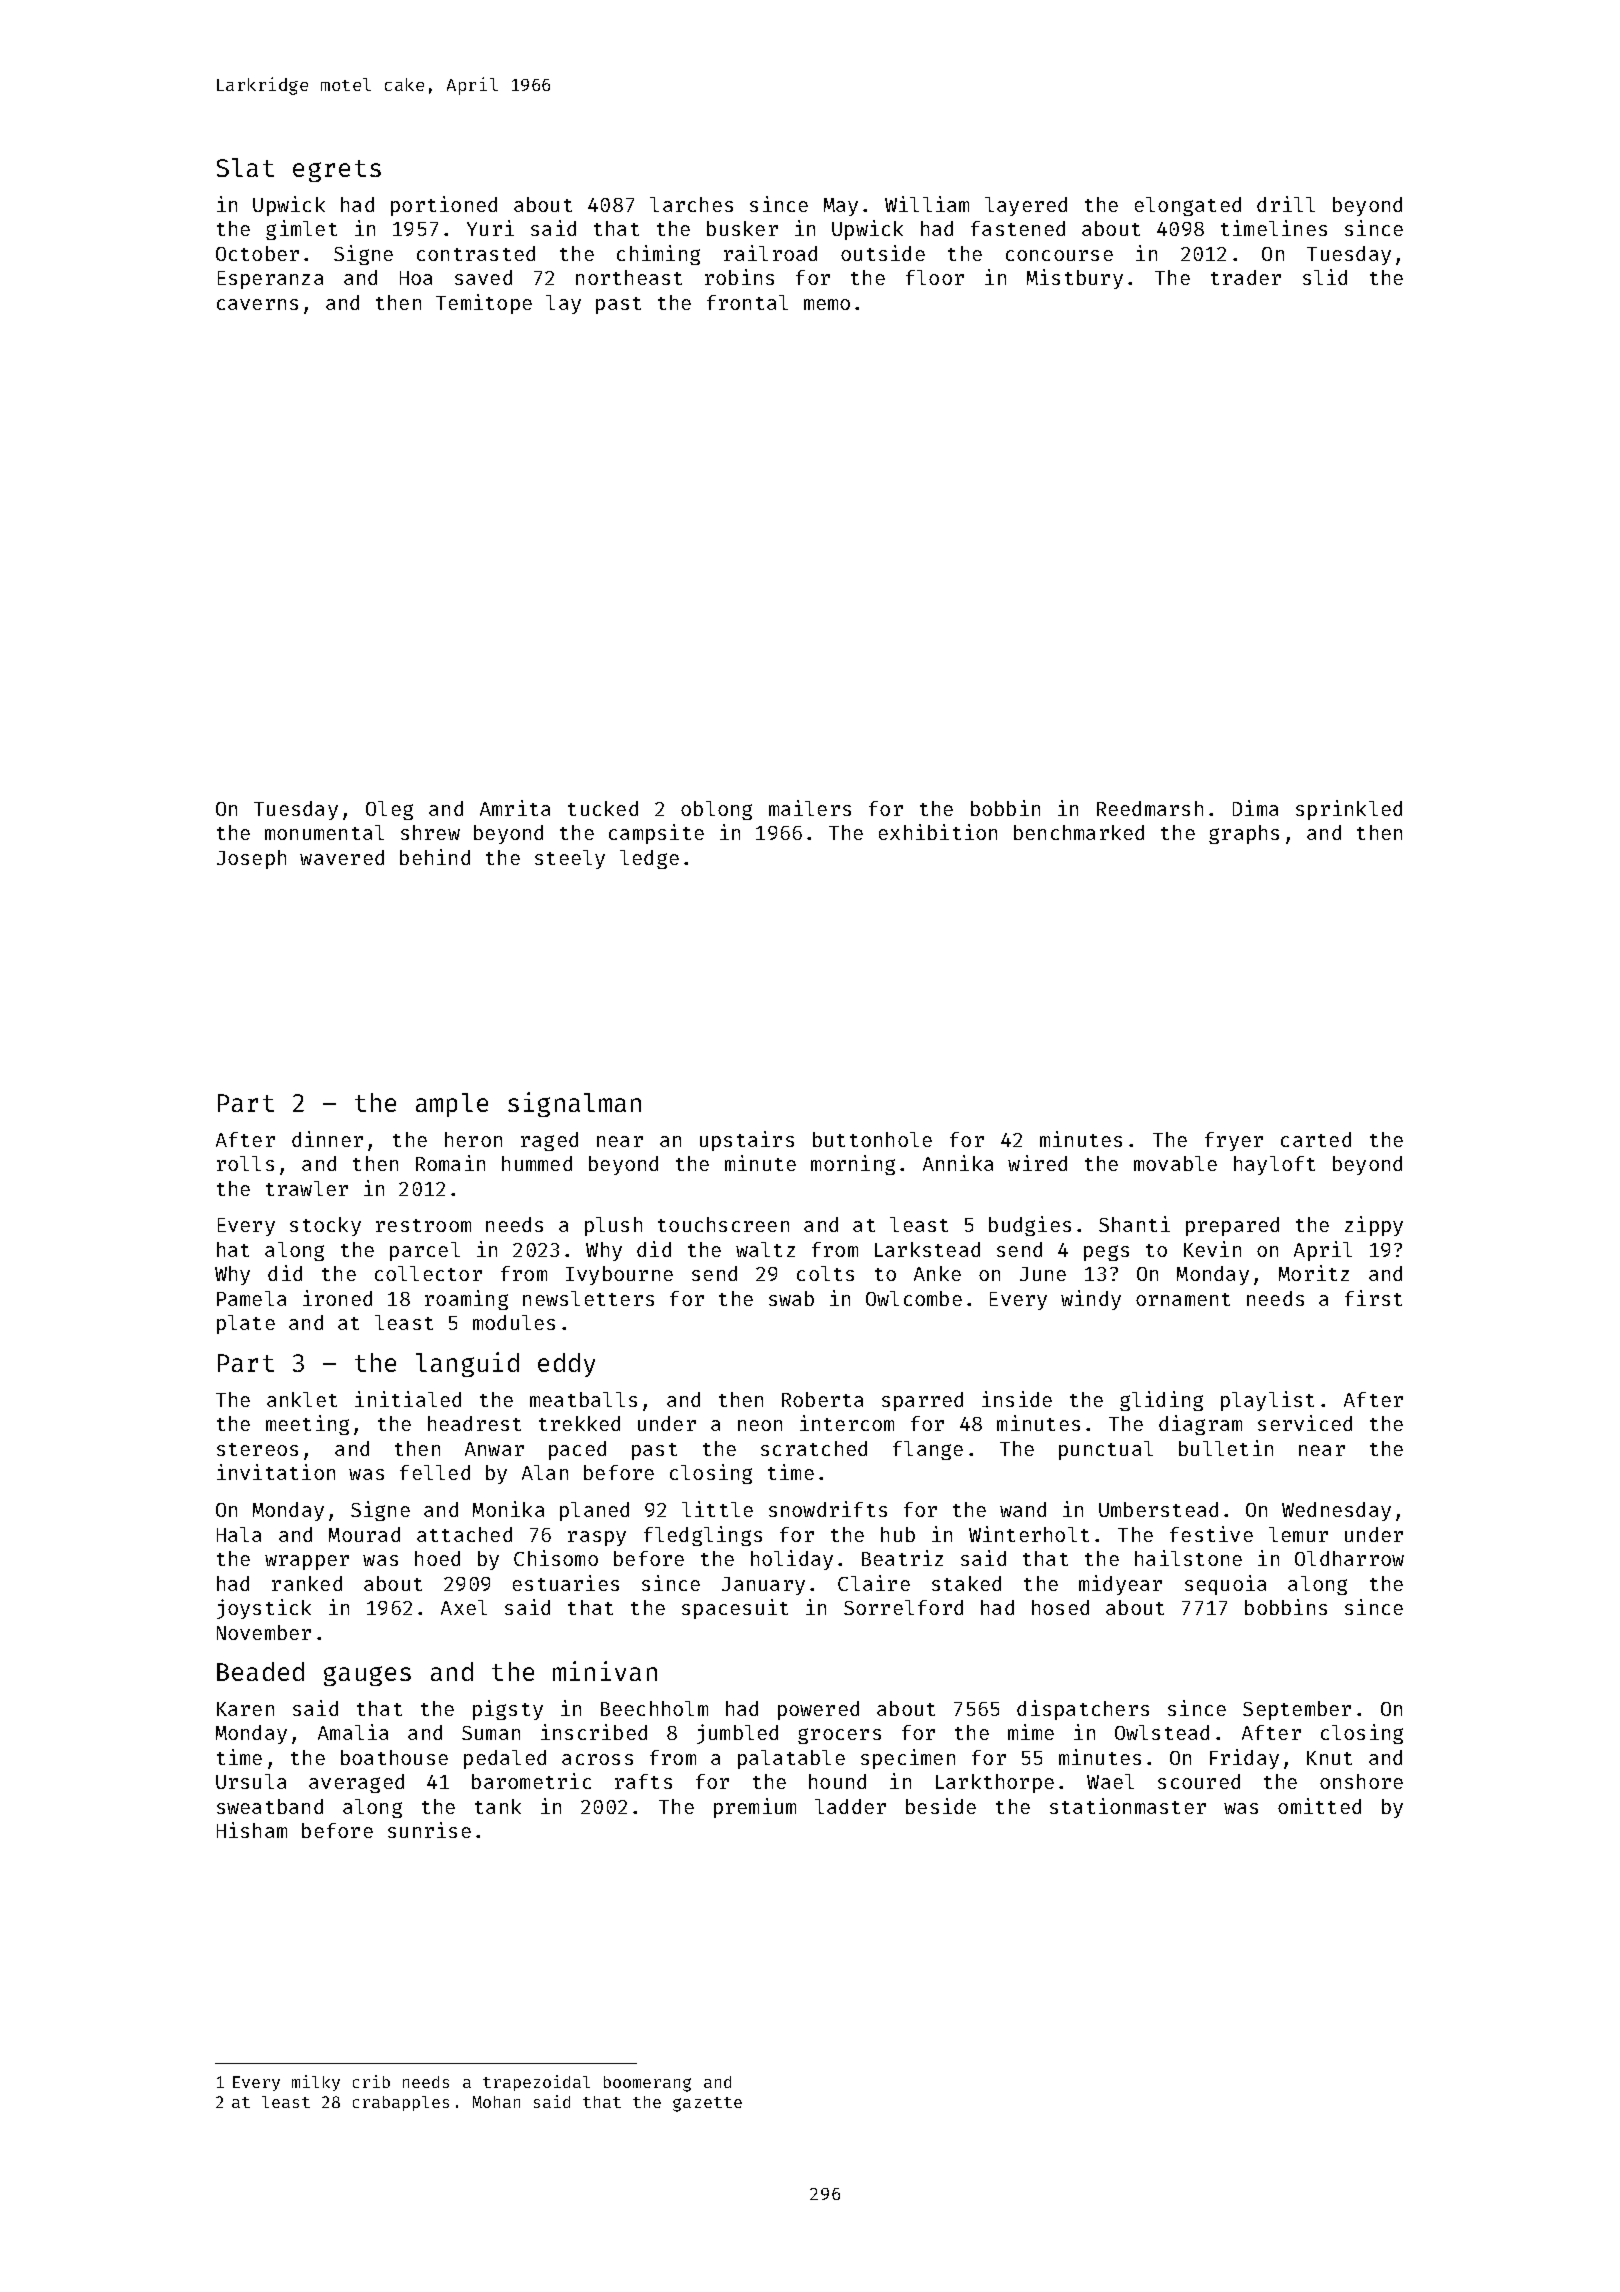  What do you see at coordinates (257, 304) in the screenshot?
I see `caverns` at bounding box center [257, 304].
